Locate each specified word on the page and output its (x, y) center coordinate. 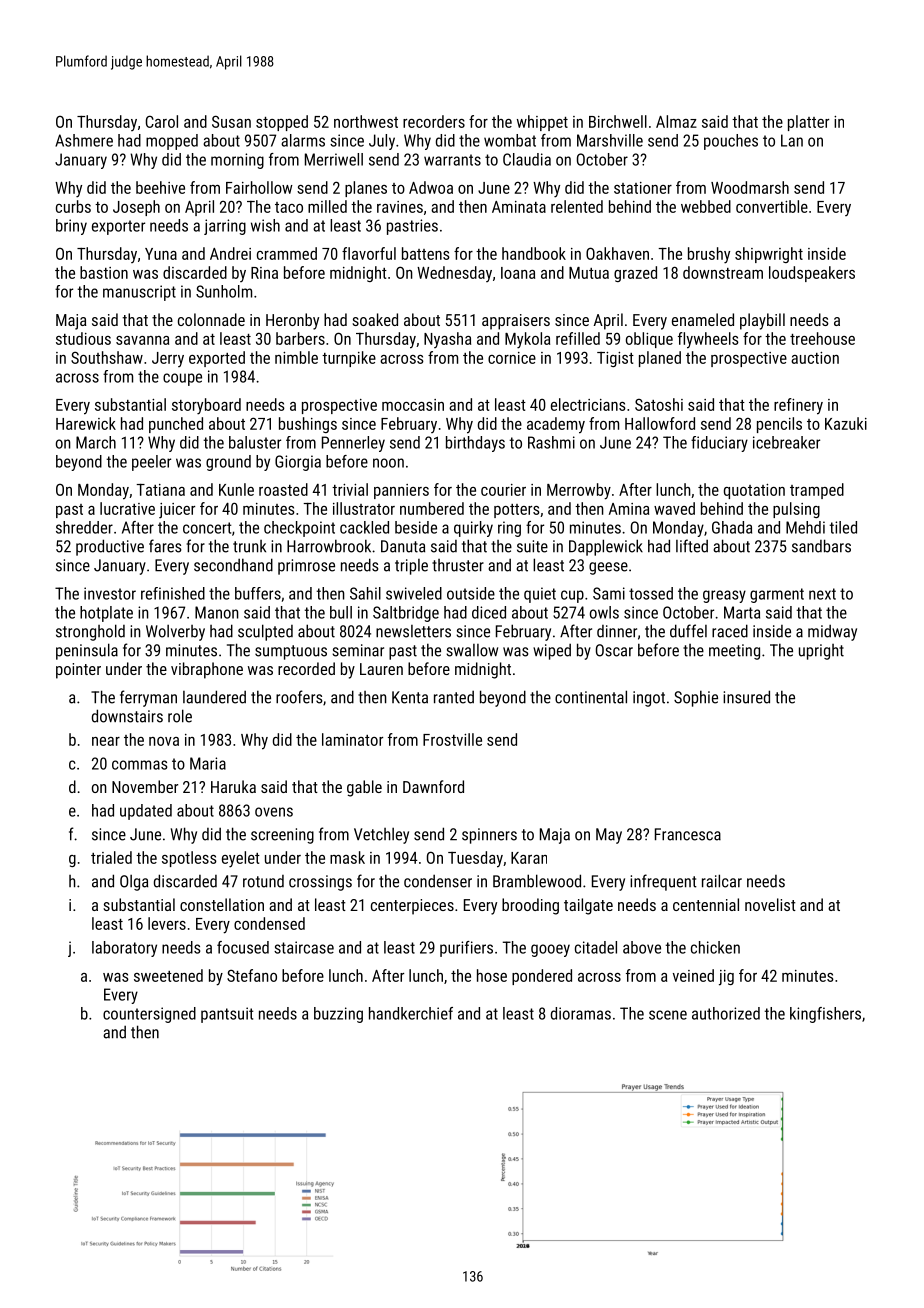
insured (746, 697)
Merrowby (579, 491)
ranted (454, 697)
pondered (542, 977)
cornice (512, 358)
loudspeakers (812, 274)
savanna (142, 340)
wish (265, 225)
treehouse (822, 338)
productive (110, 547)
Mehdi (805, 527)
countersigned (149, 1015)
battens (426, 253)
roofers (299, 697)
